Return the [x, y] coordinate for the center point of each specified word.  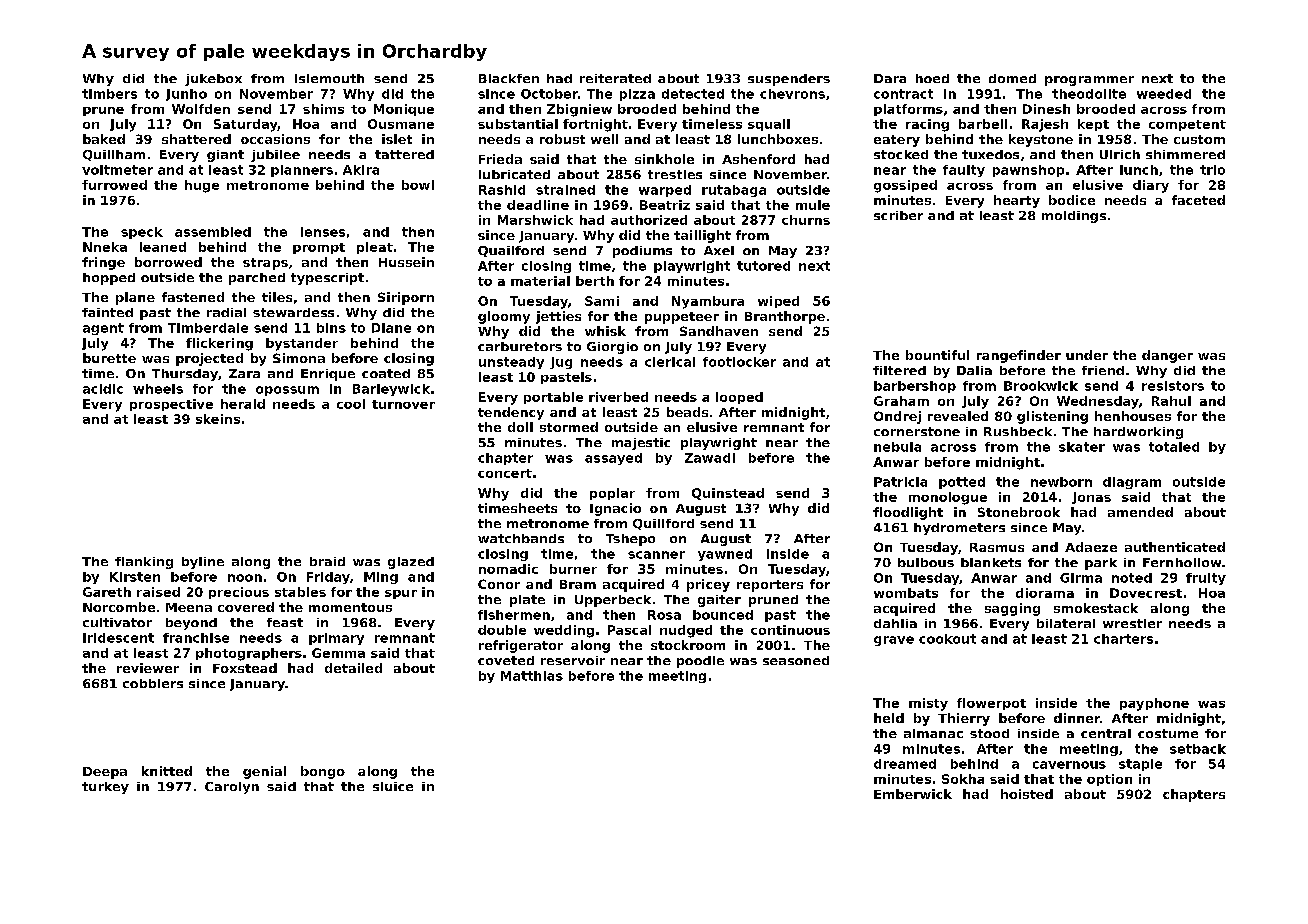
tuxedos [990, 154]
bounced [723, 615]
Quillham [114, 155]
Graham [901, 401]
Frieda [500, 159]
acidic [103, 389]
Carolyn [232, 788]
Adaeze [1091, 547]
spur [401, 594]
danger [1167, 356]
